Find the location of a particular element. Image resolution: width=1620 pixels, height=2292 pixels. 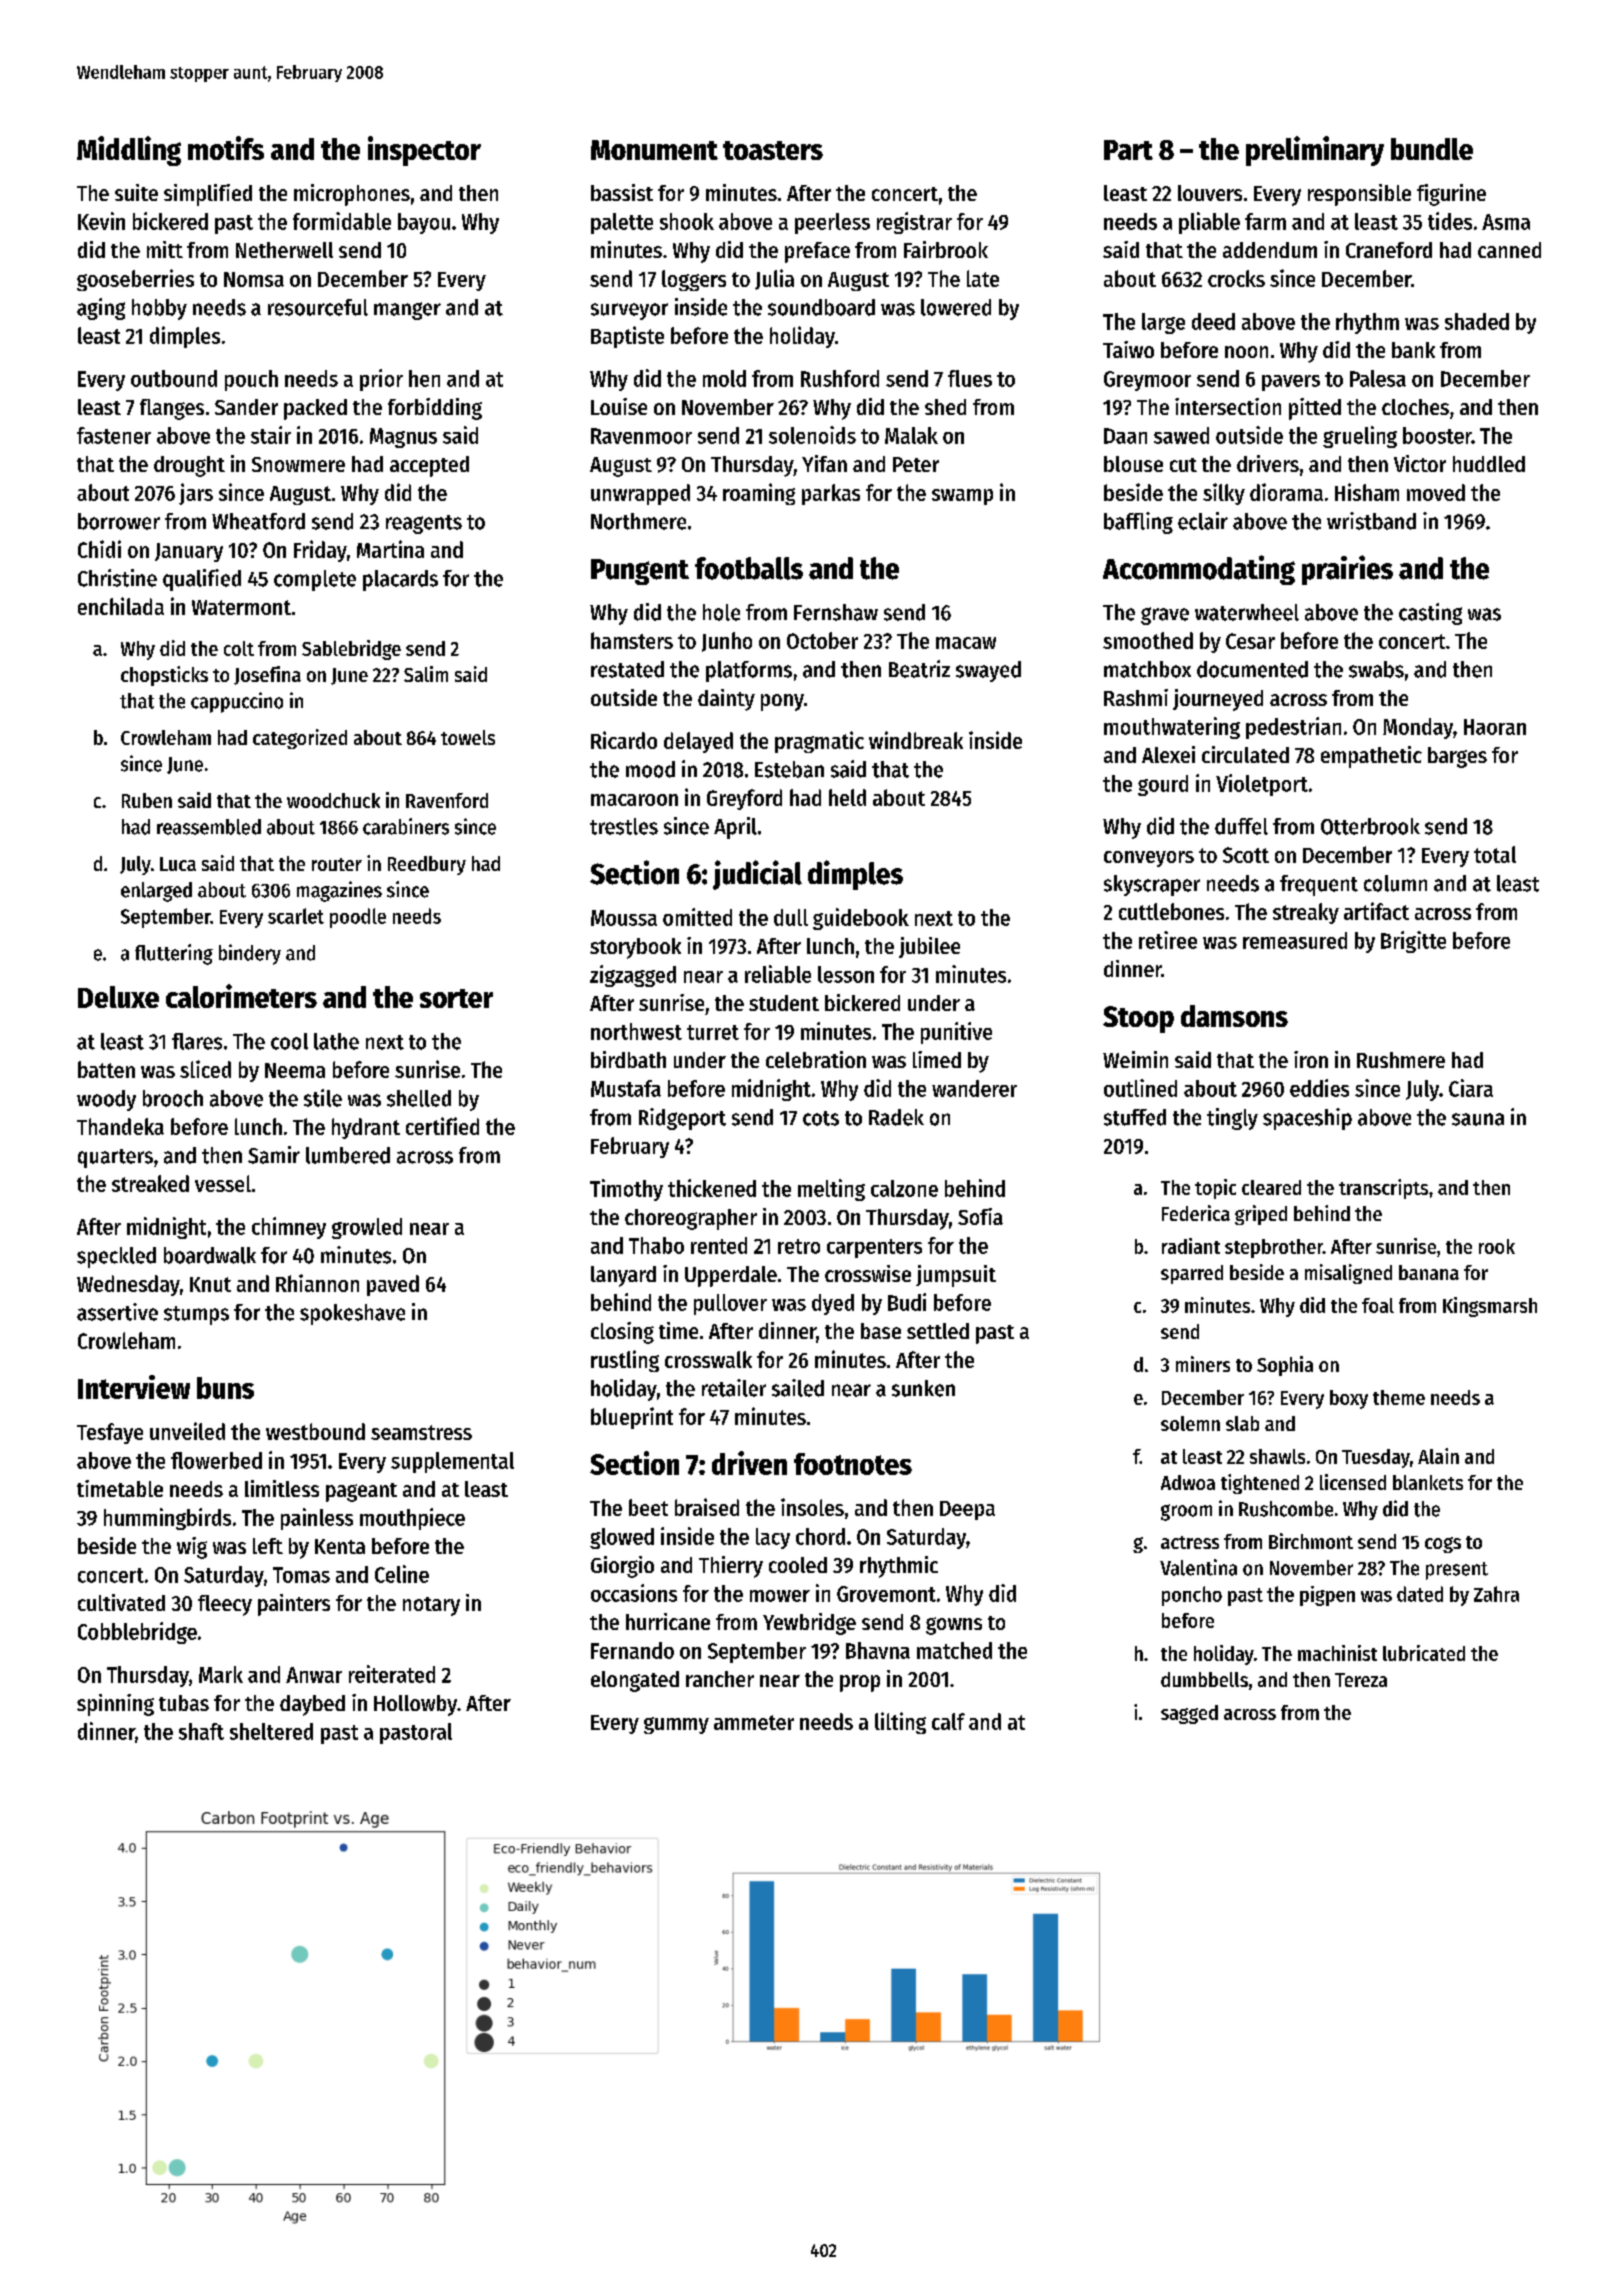

settled is located at coordinates (938, 1331).
